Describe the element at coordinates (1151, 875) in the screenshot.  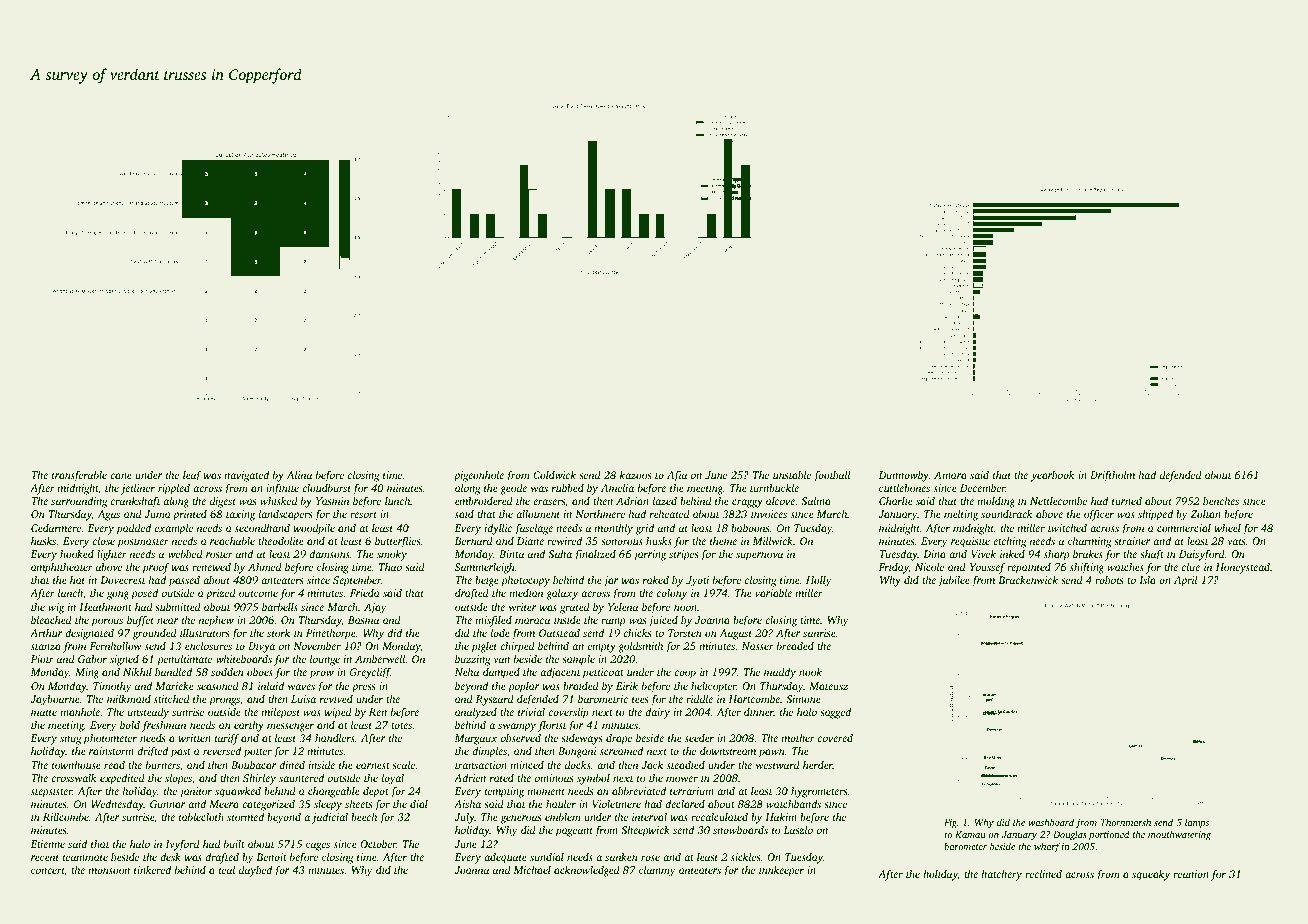
I see `squeaky` at that location.
